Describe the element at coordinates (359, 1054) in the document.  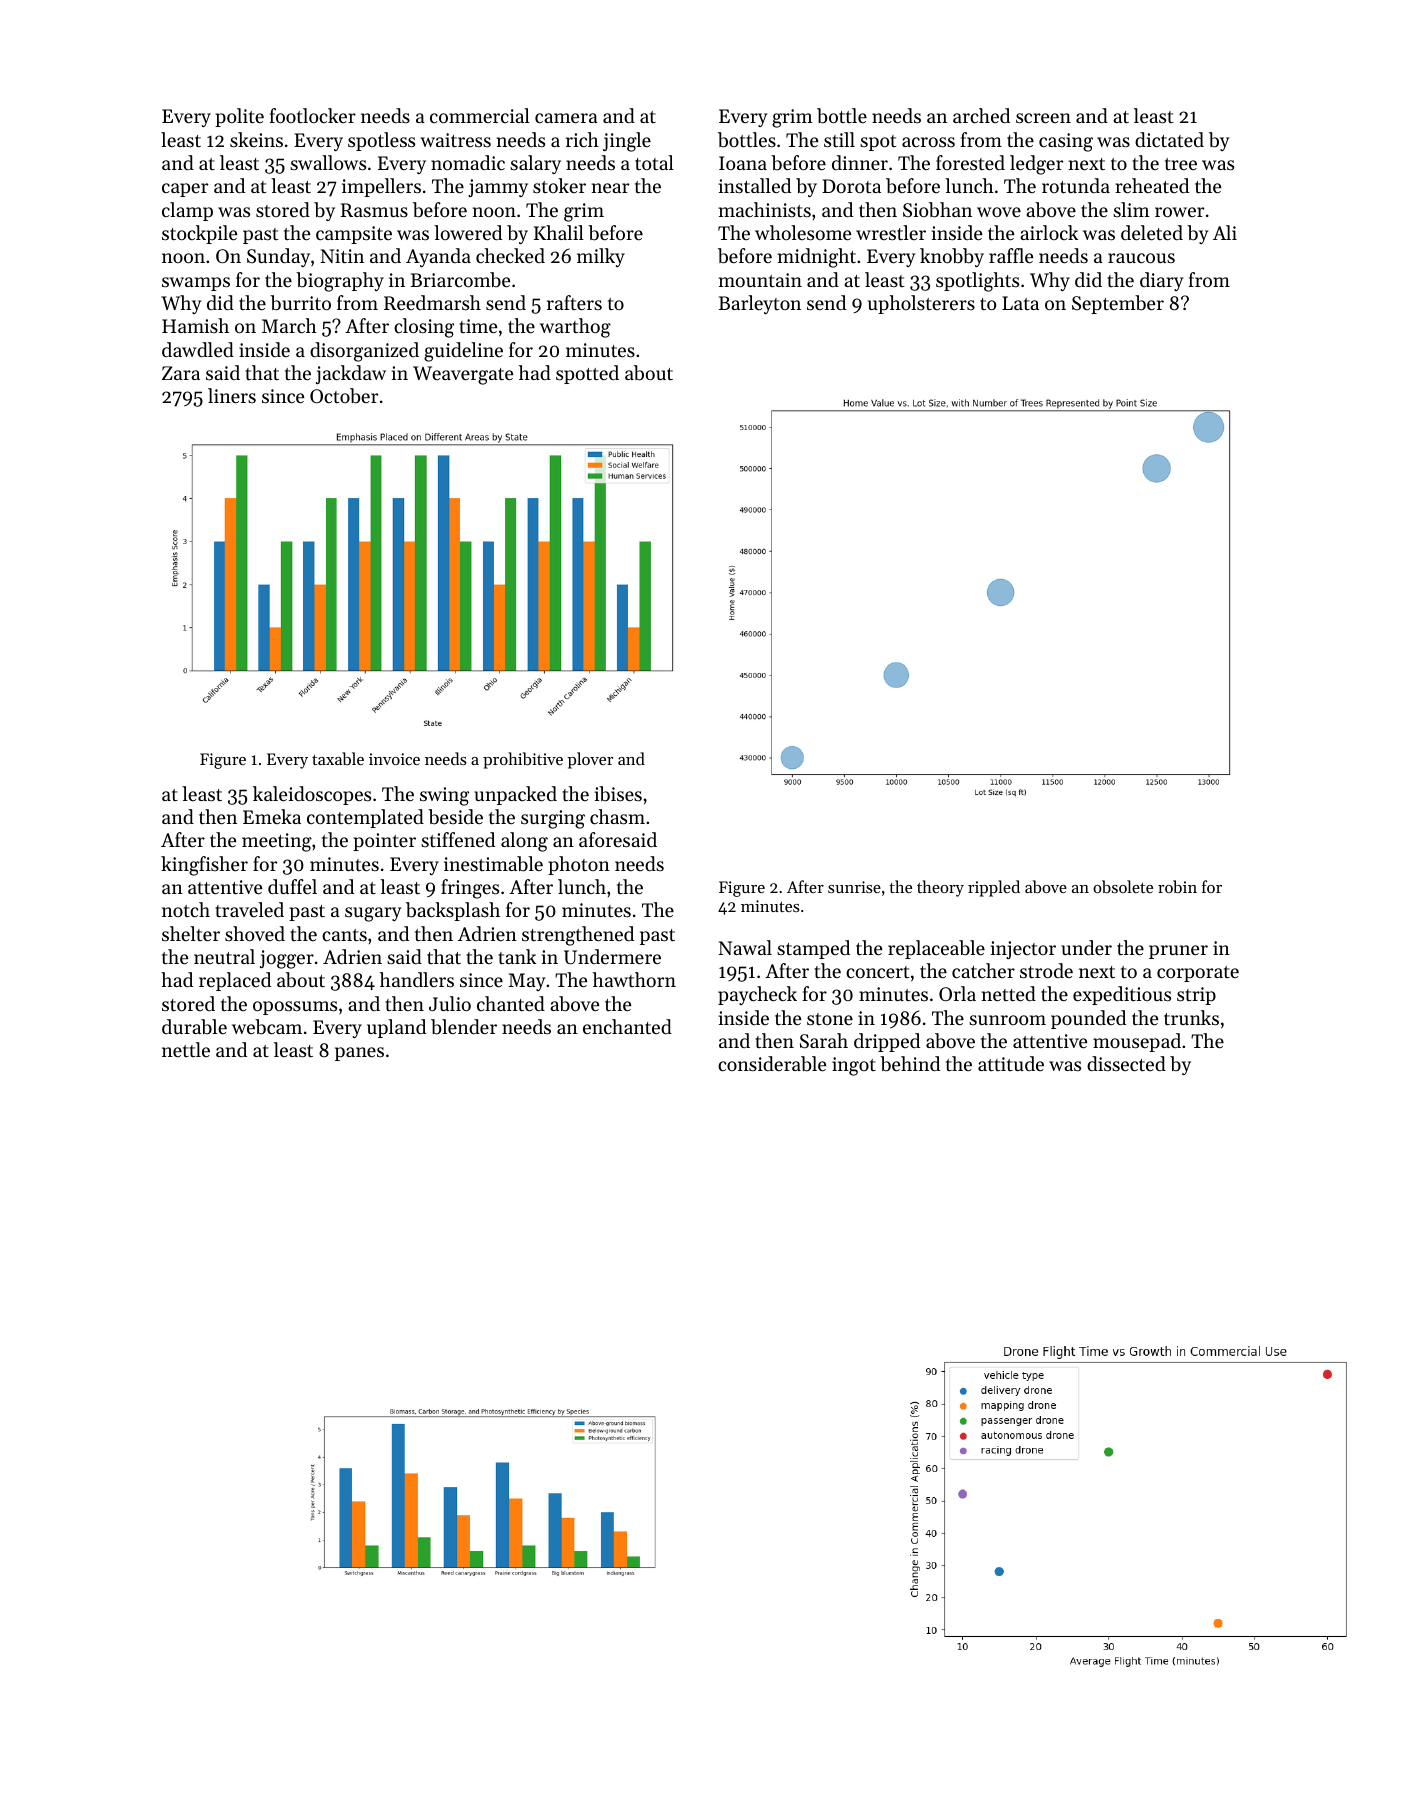
I see `panes` at that location.
